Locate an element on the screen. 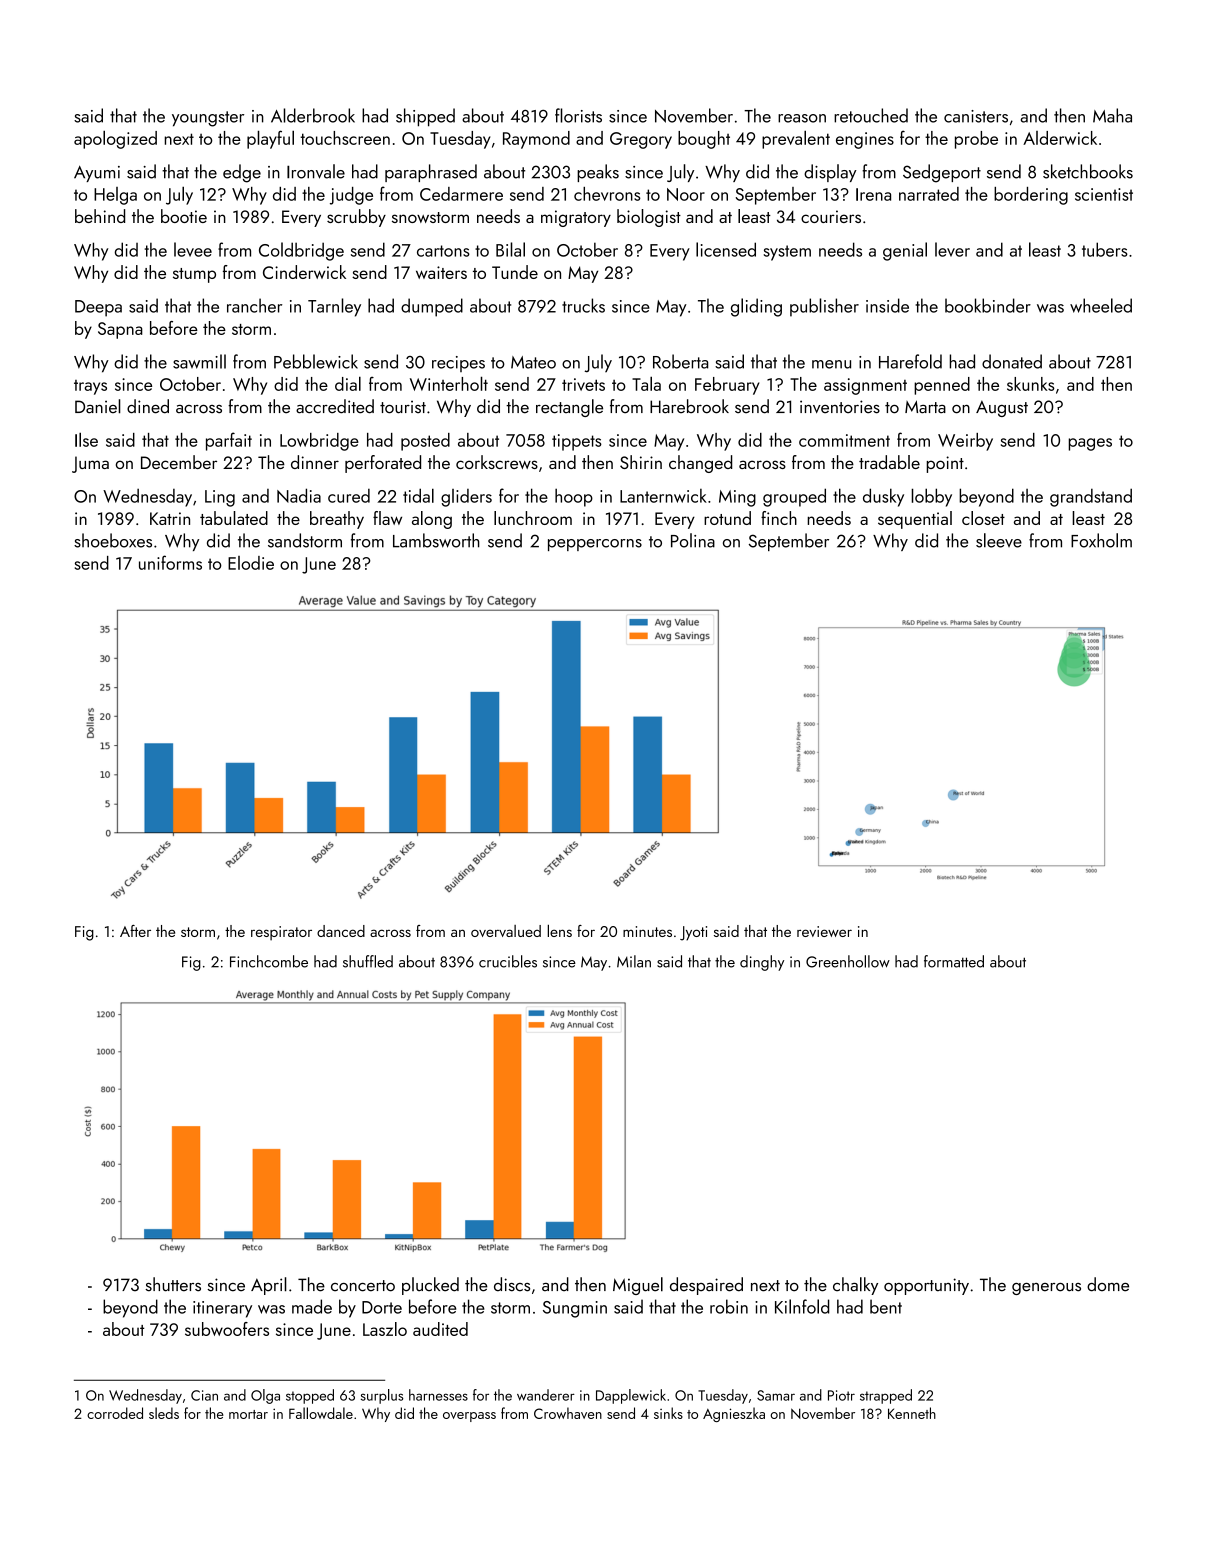  Kenneth is located at coordinates (912, 1413).
